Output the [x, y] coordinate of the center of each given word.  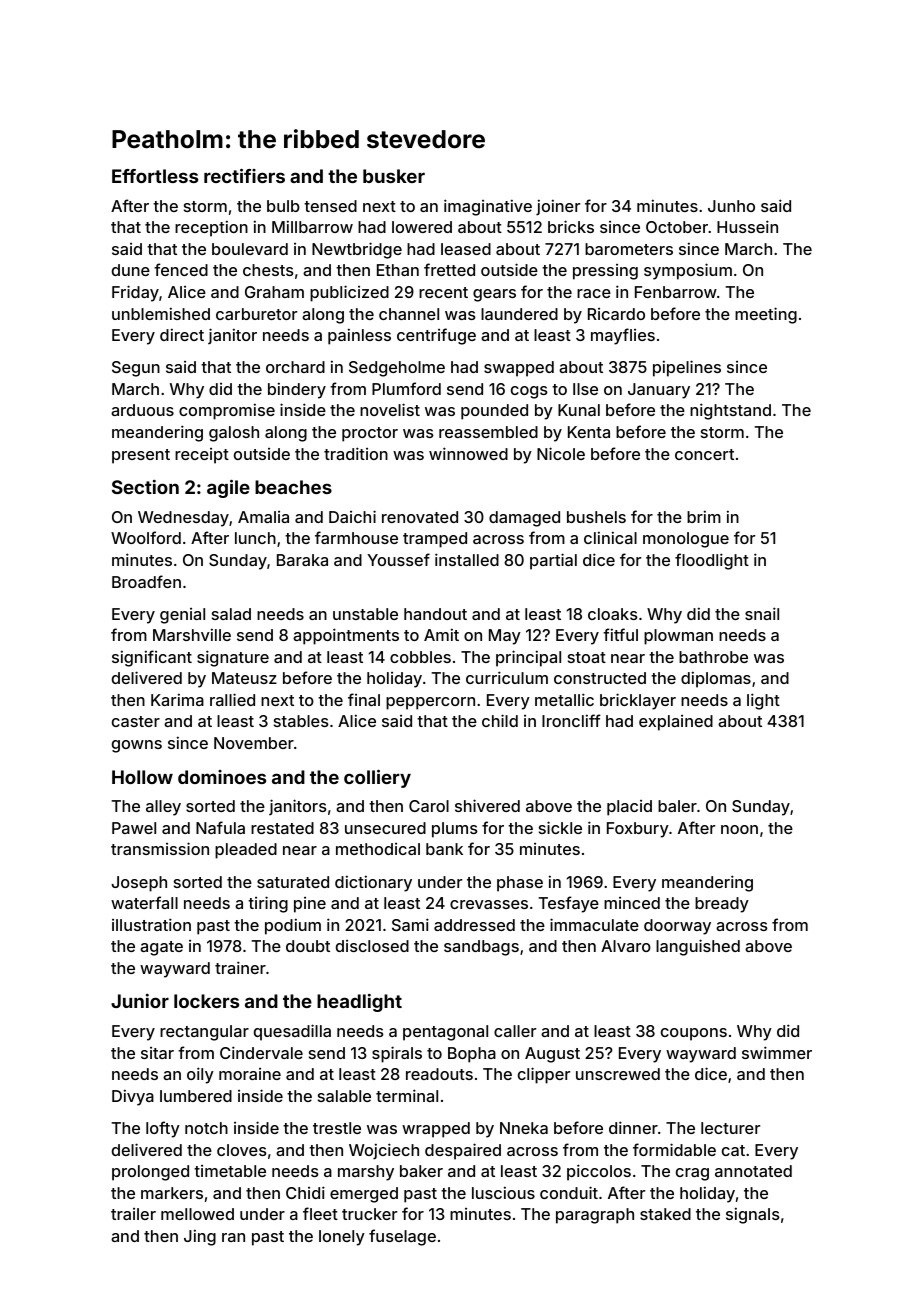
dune [131, 270]
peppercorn [430, 703]
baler [677, 806]
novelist [390, 409]
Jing [200, 1237]
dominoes [222, 777]
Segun [136, 369]
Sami [410, 924]
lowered [422, 227]
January [659, 391]
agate [161, 948]
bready [722, 905]
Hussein [747, 226]
